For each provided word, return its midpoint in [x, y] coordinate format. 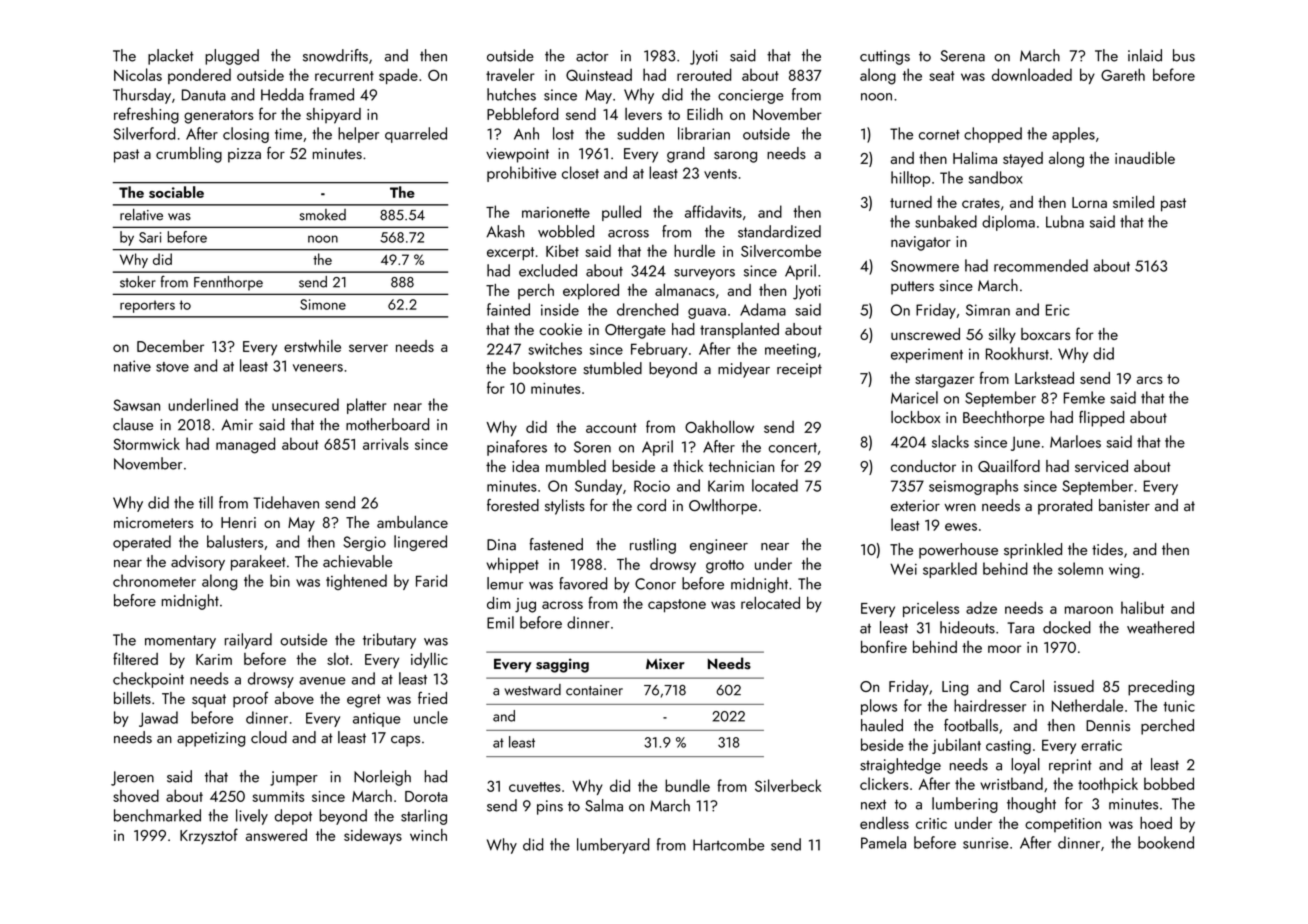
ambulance [412, 521]
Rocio [652, 486]
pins [550, 807]
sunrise [986, 843]
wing [1124, 571]
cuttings [885, 57]
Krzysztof [209, 836]
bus [1184, 55]
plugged [232, 57]
